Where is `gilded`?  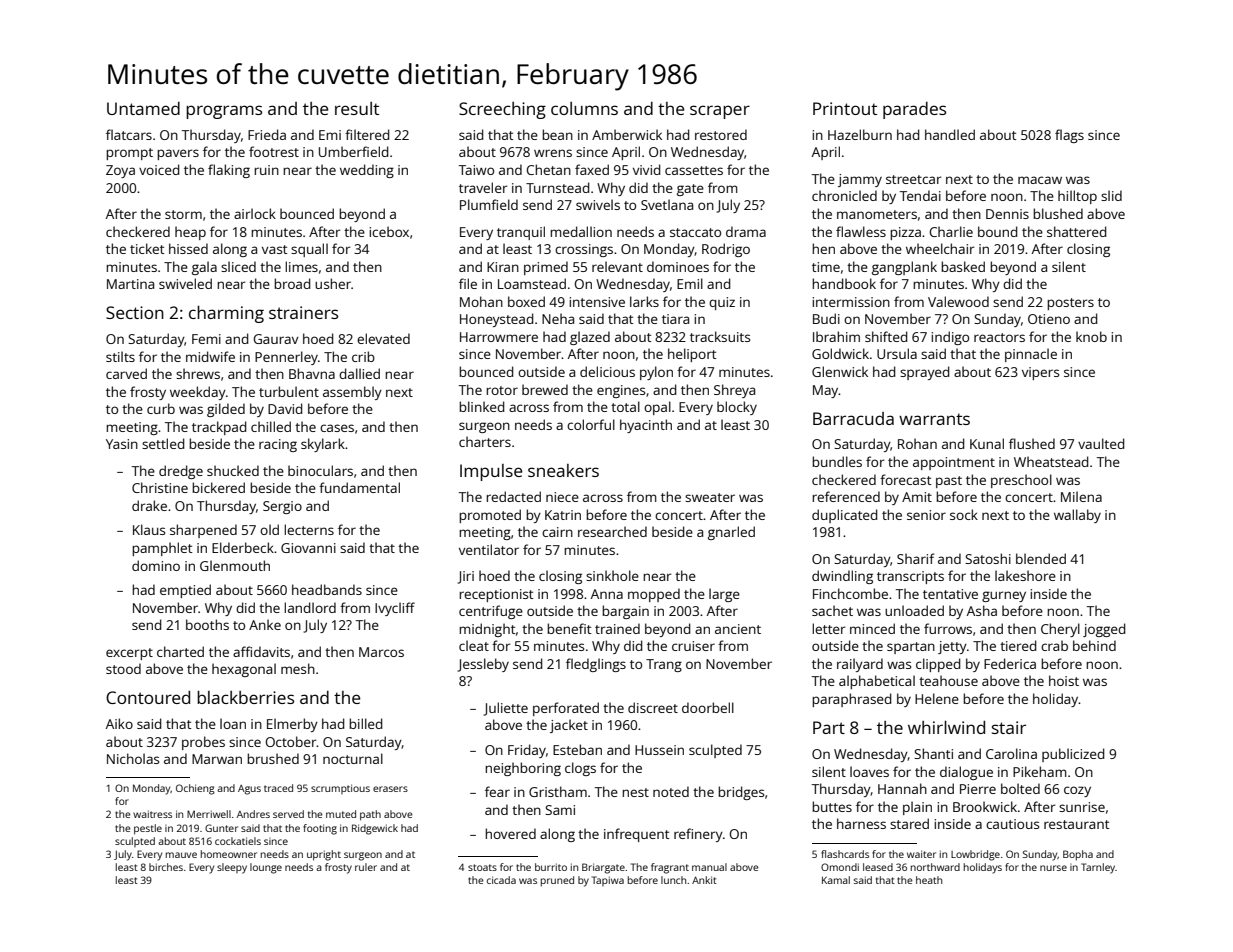
gilded is located at coordinates (226, 410).
